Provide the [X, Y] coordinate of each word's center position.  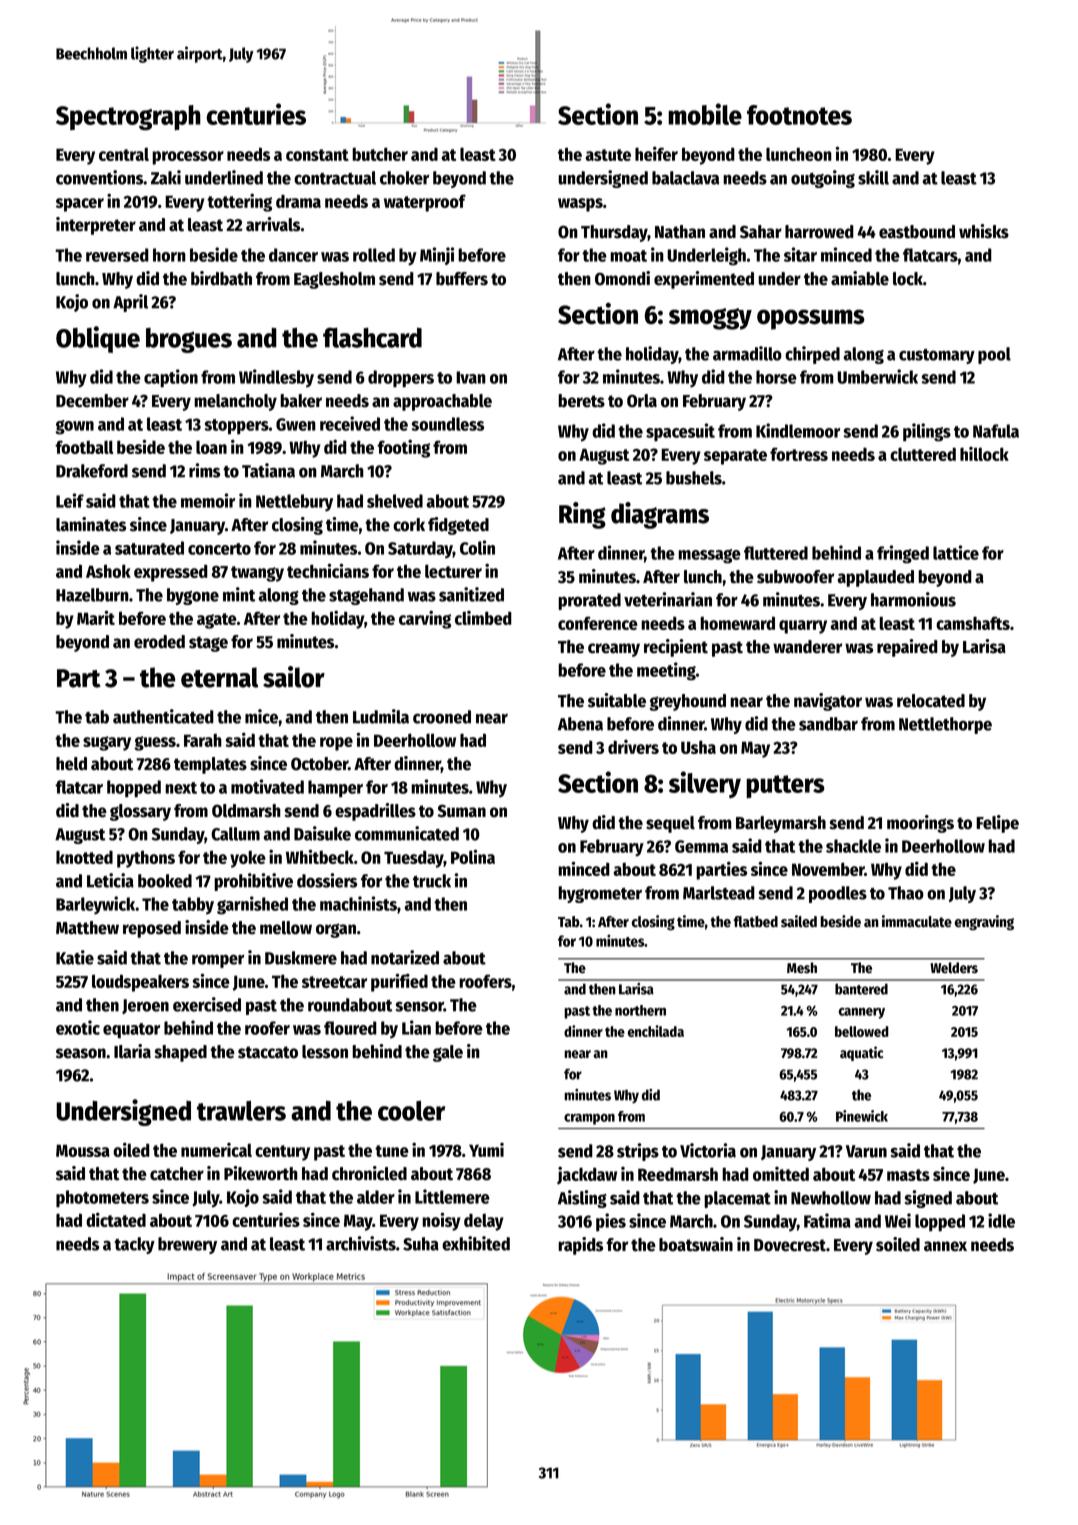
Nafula [996, 431]
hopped [134, 789]
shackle [853, 846]
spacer [80, 205]
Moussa [83, 1150]
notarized [405, 957]
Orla [642, 401]
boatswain [696, 1244]
